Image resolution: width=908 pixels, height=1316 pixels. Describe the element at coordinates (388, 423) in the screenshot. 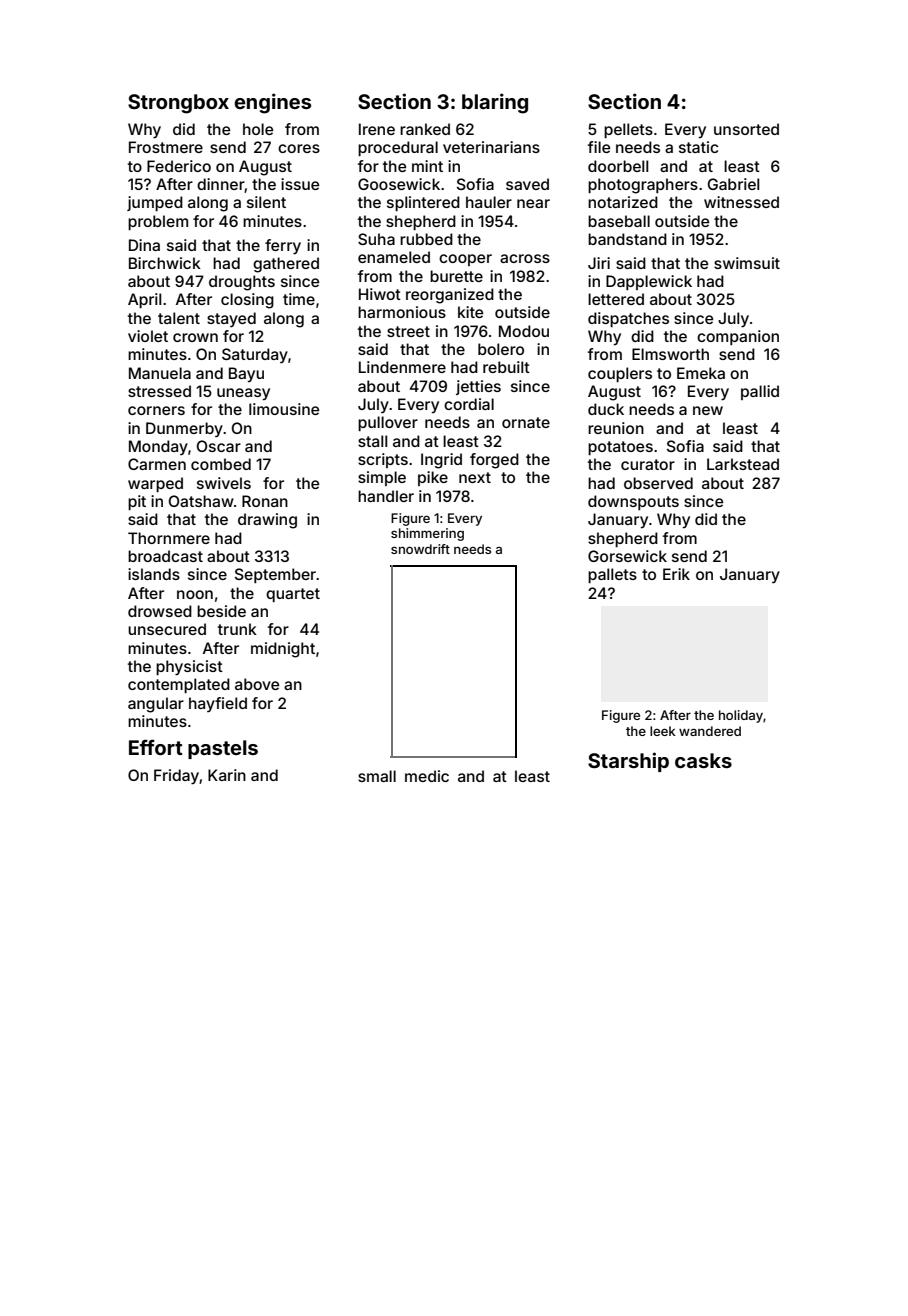

I see `pullover` at that location.
